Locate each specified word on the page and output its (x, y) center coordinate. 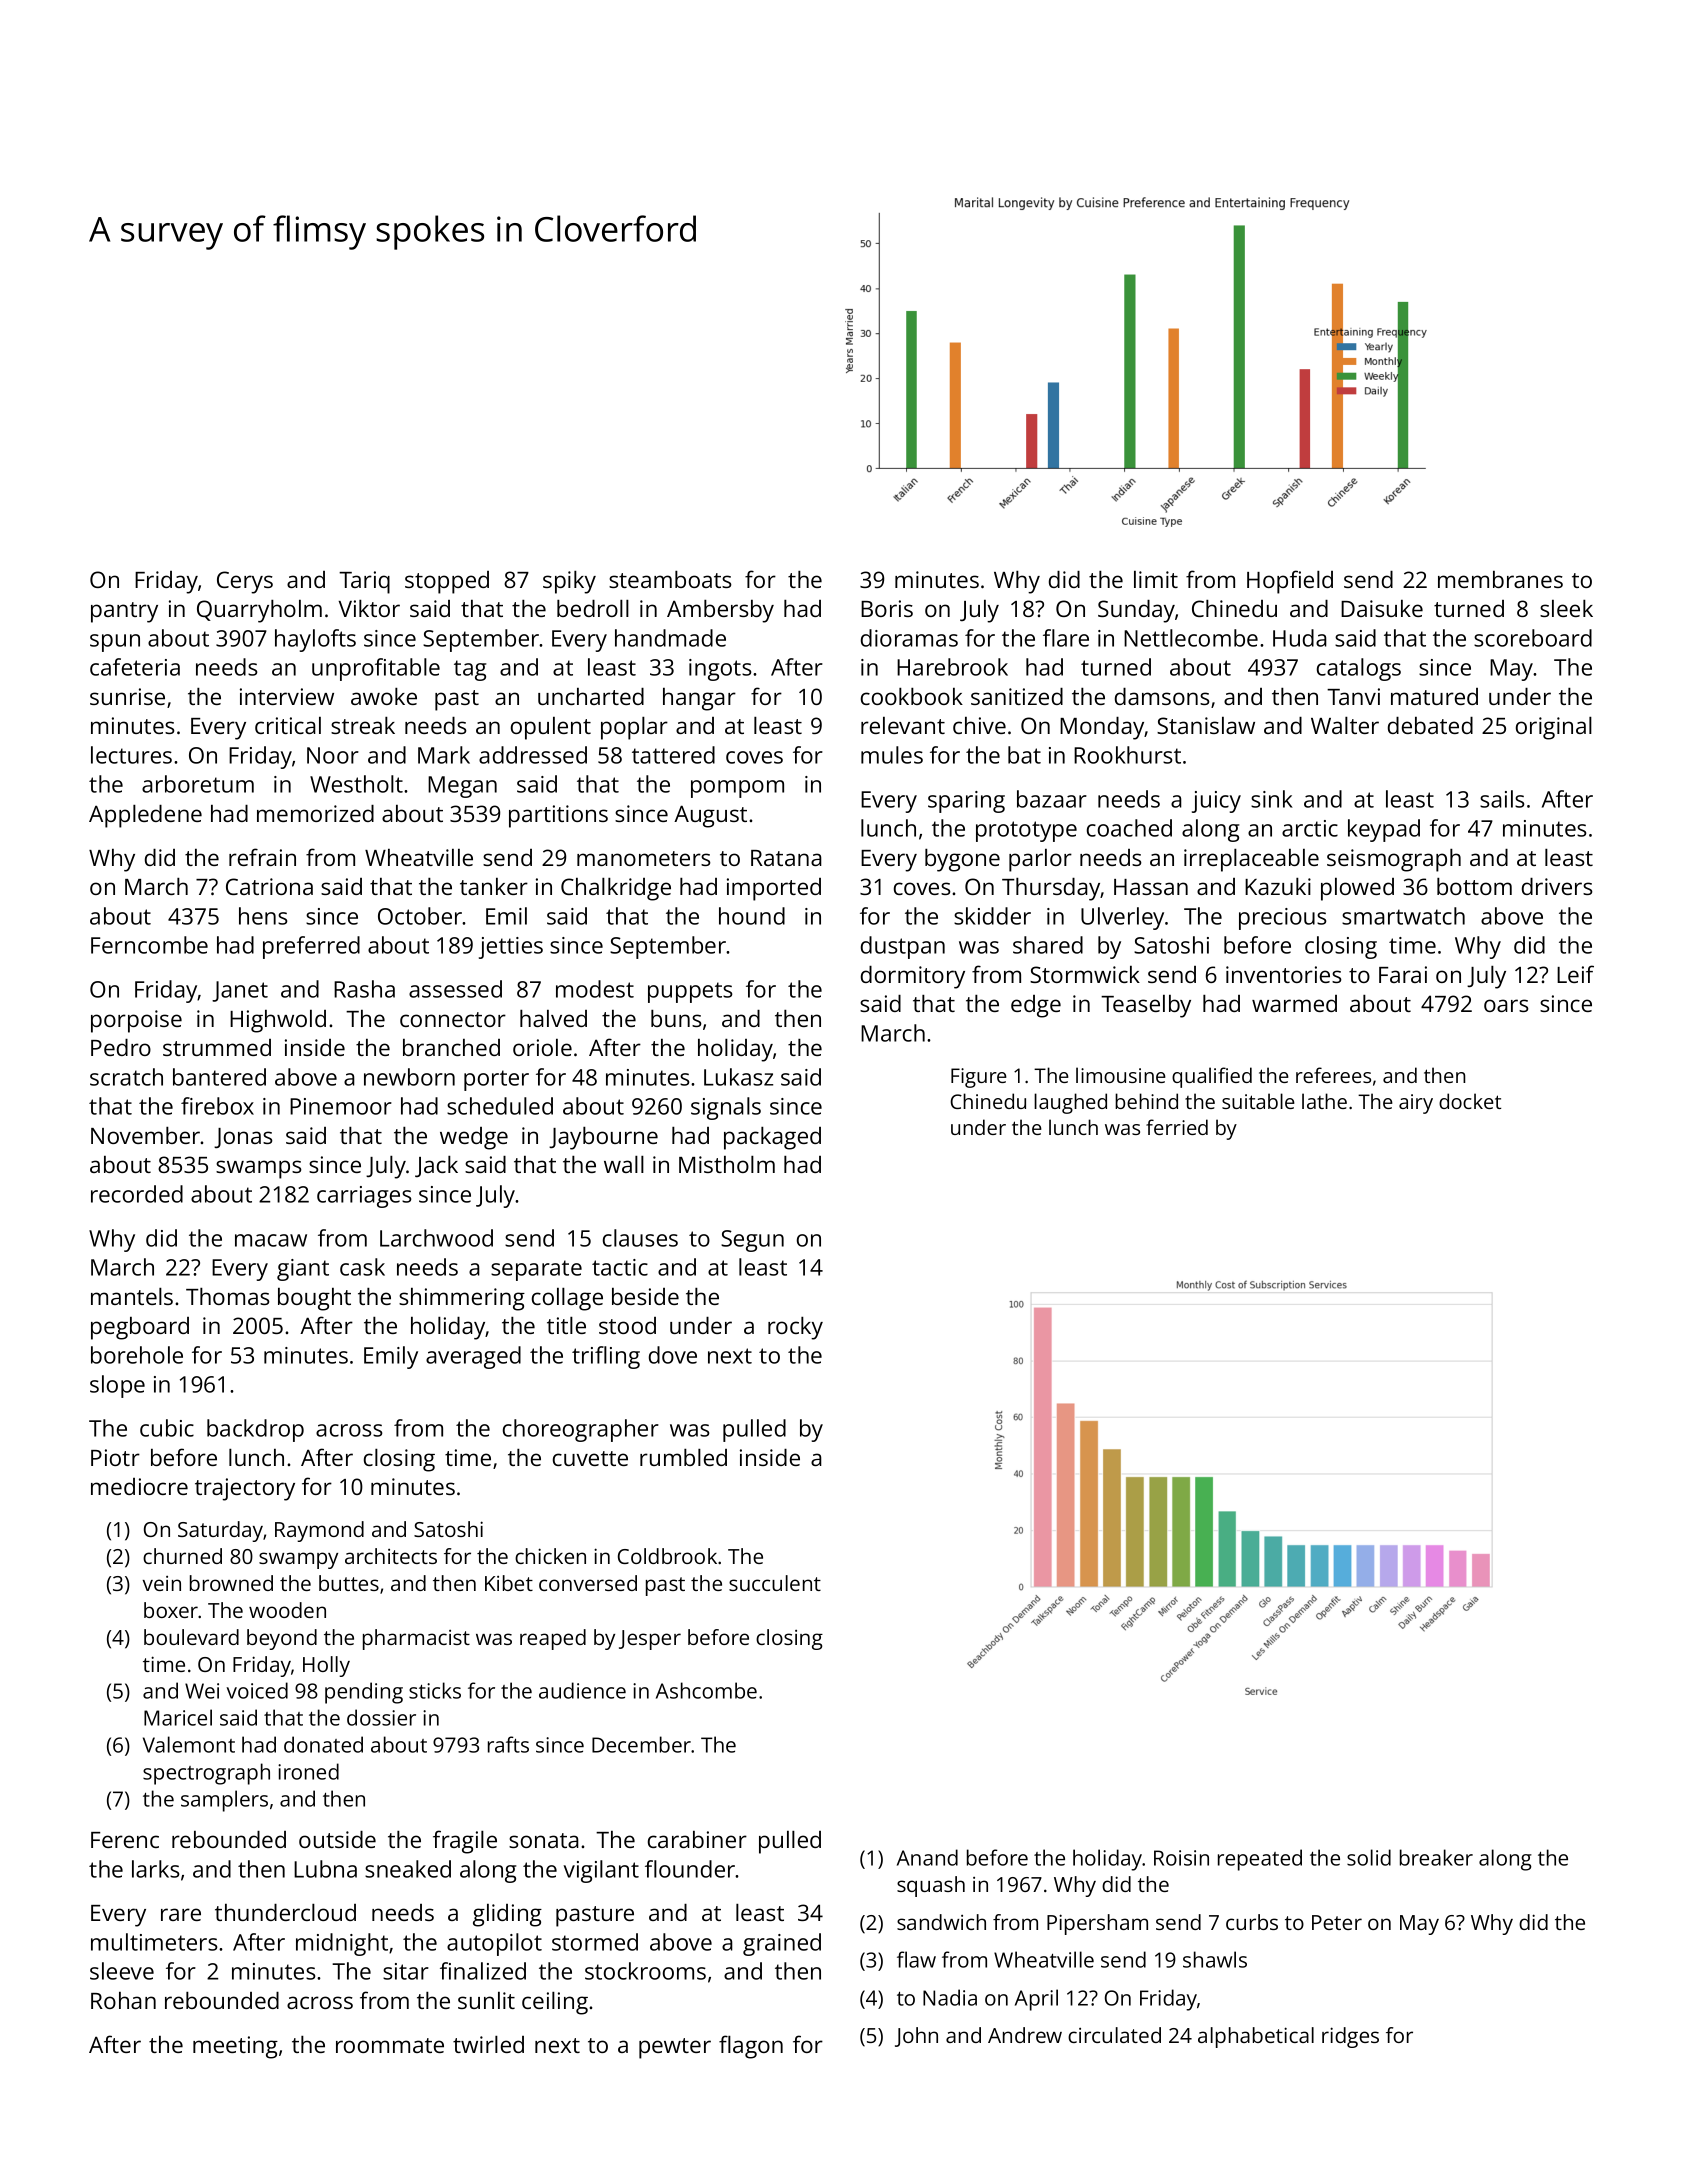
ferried (1177, 1127)
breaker (1436, 1857)
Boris (887, 608)
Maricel (178, 1717)
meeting (235, 2047)
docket (1470, 1101)
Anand (927, 1857)
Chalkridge (616, 889)
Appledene (145, 816)
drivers (1557, 886)
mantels (132, 1296)
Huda (1300, 638)
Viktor (369, 608)
